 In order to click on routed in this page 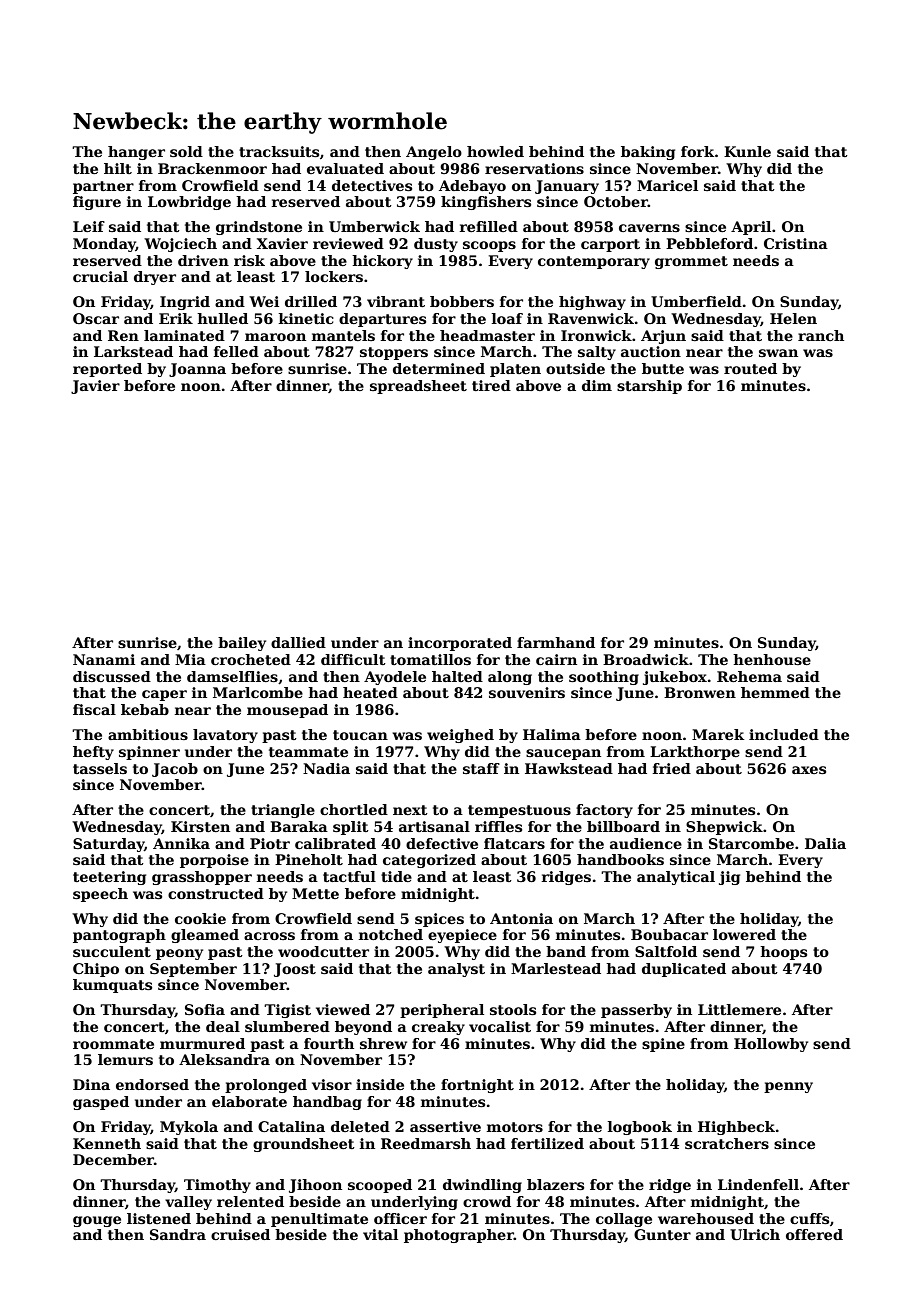, I will do `click(750, 368)`.
